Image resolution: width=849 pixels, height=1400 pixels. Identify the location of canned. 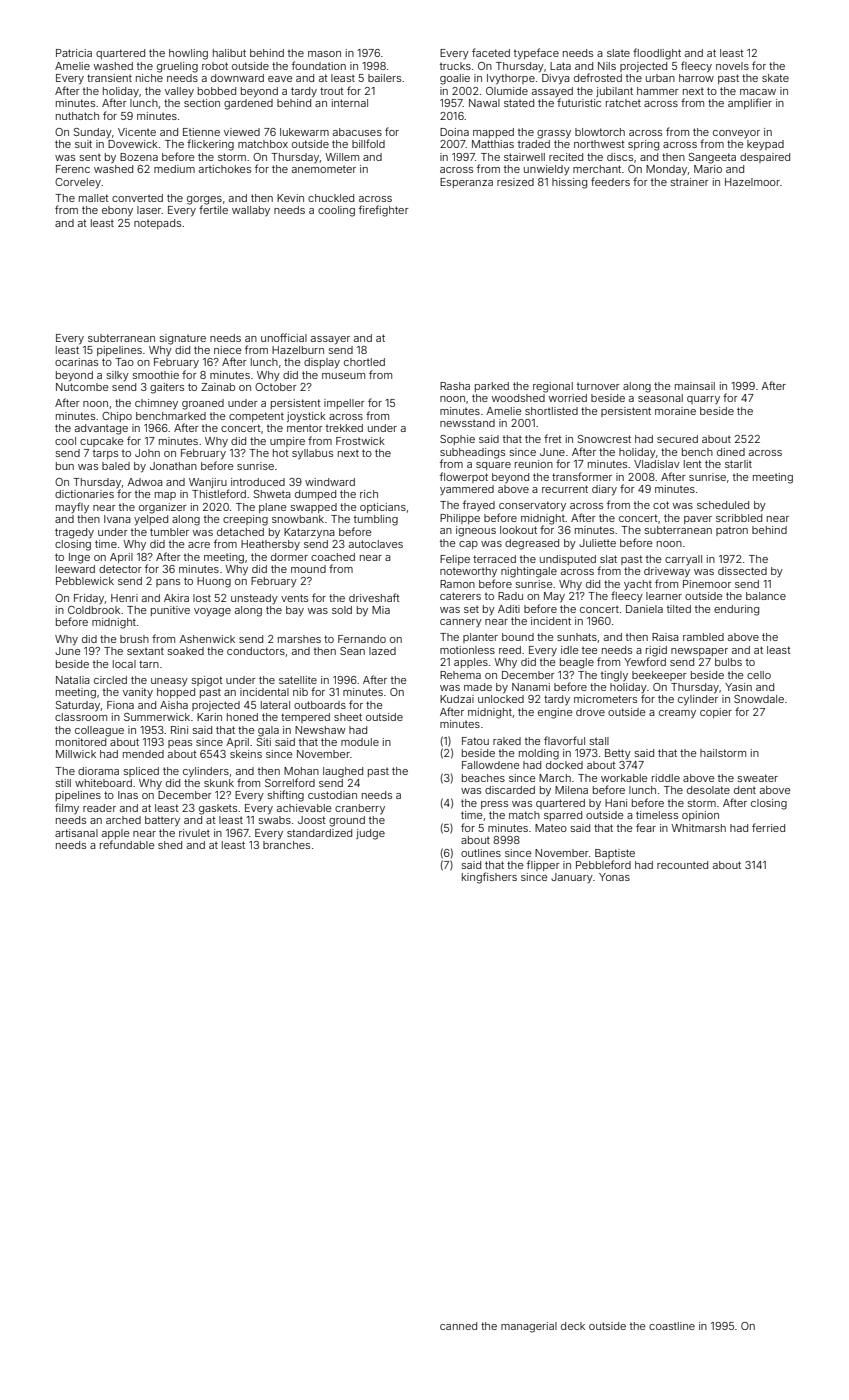
(458, 1326).
